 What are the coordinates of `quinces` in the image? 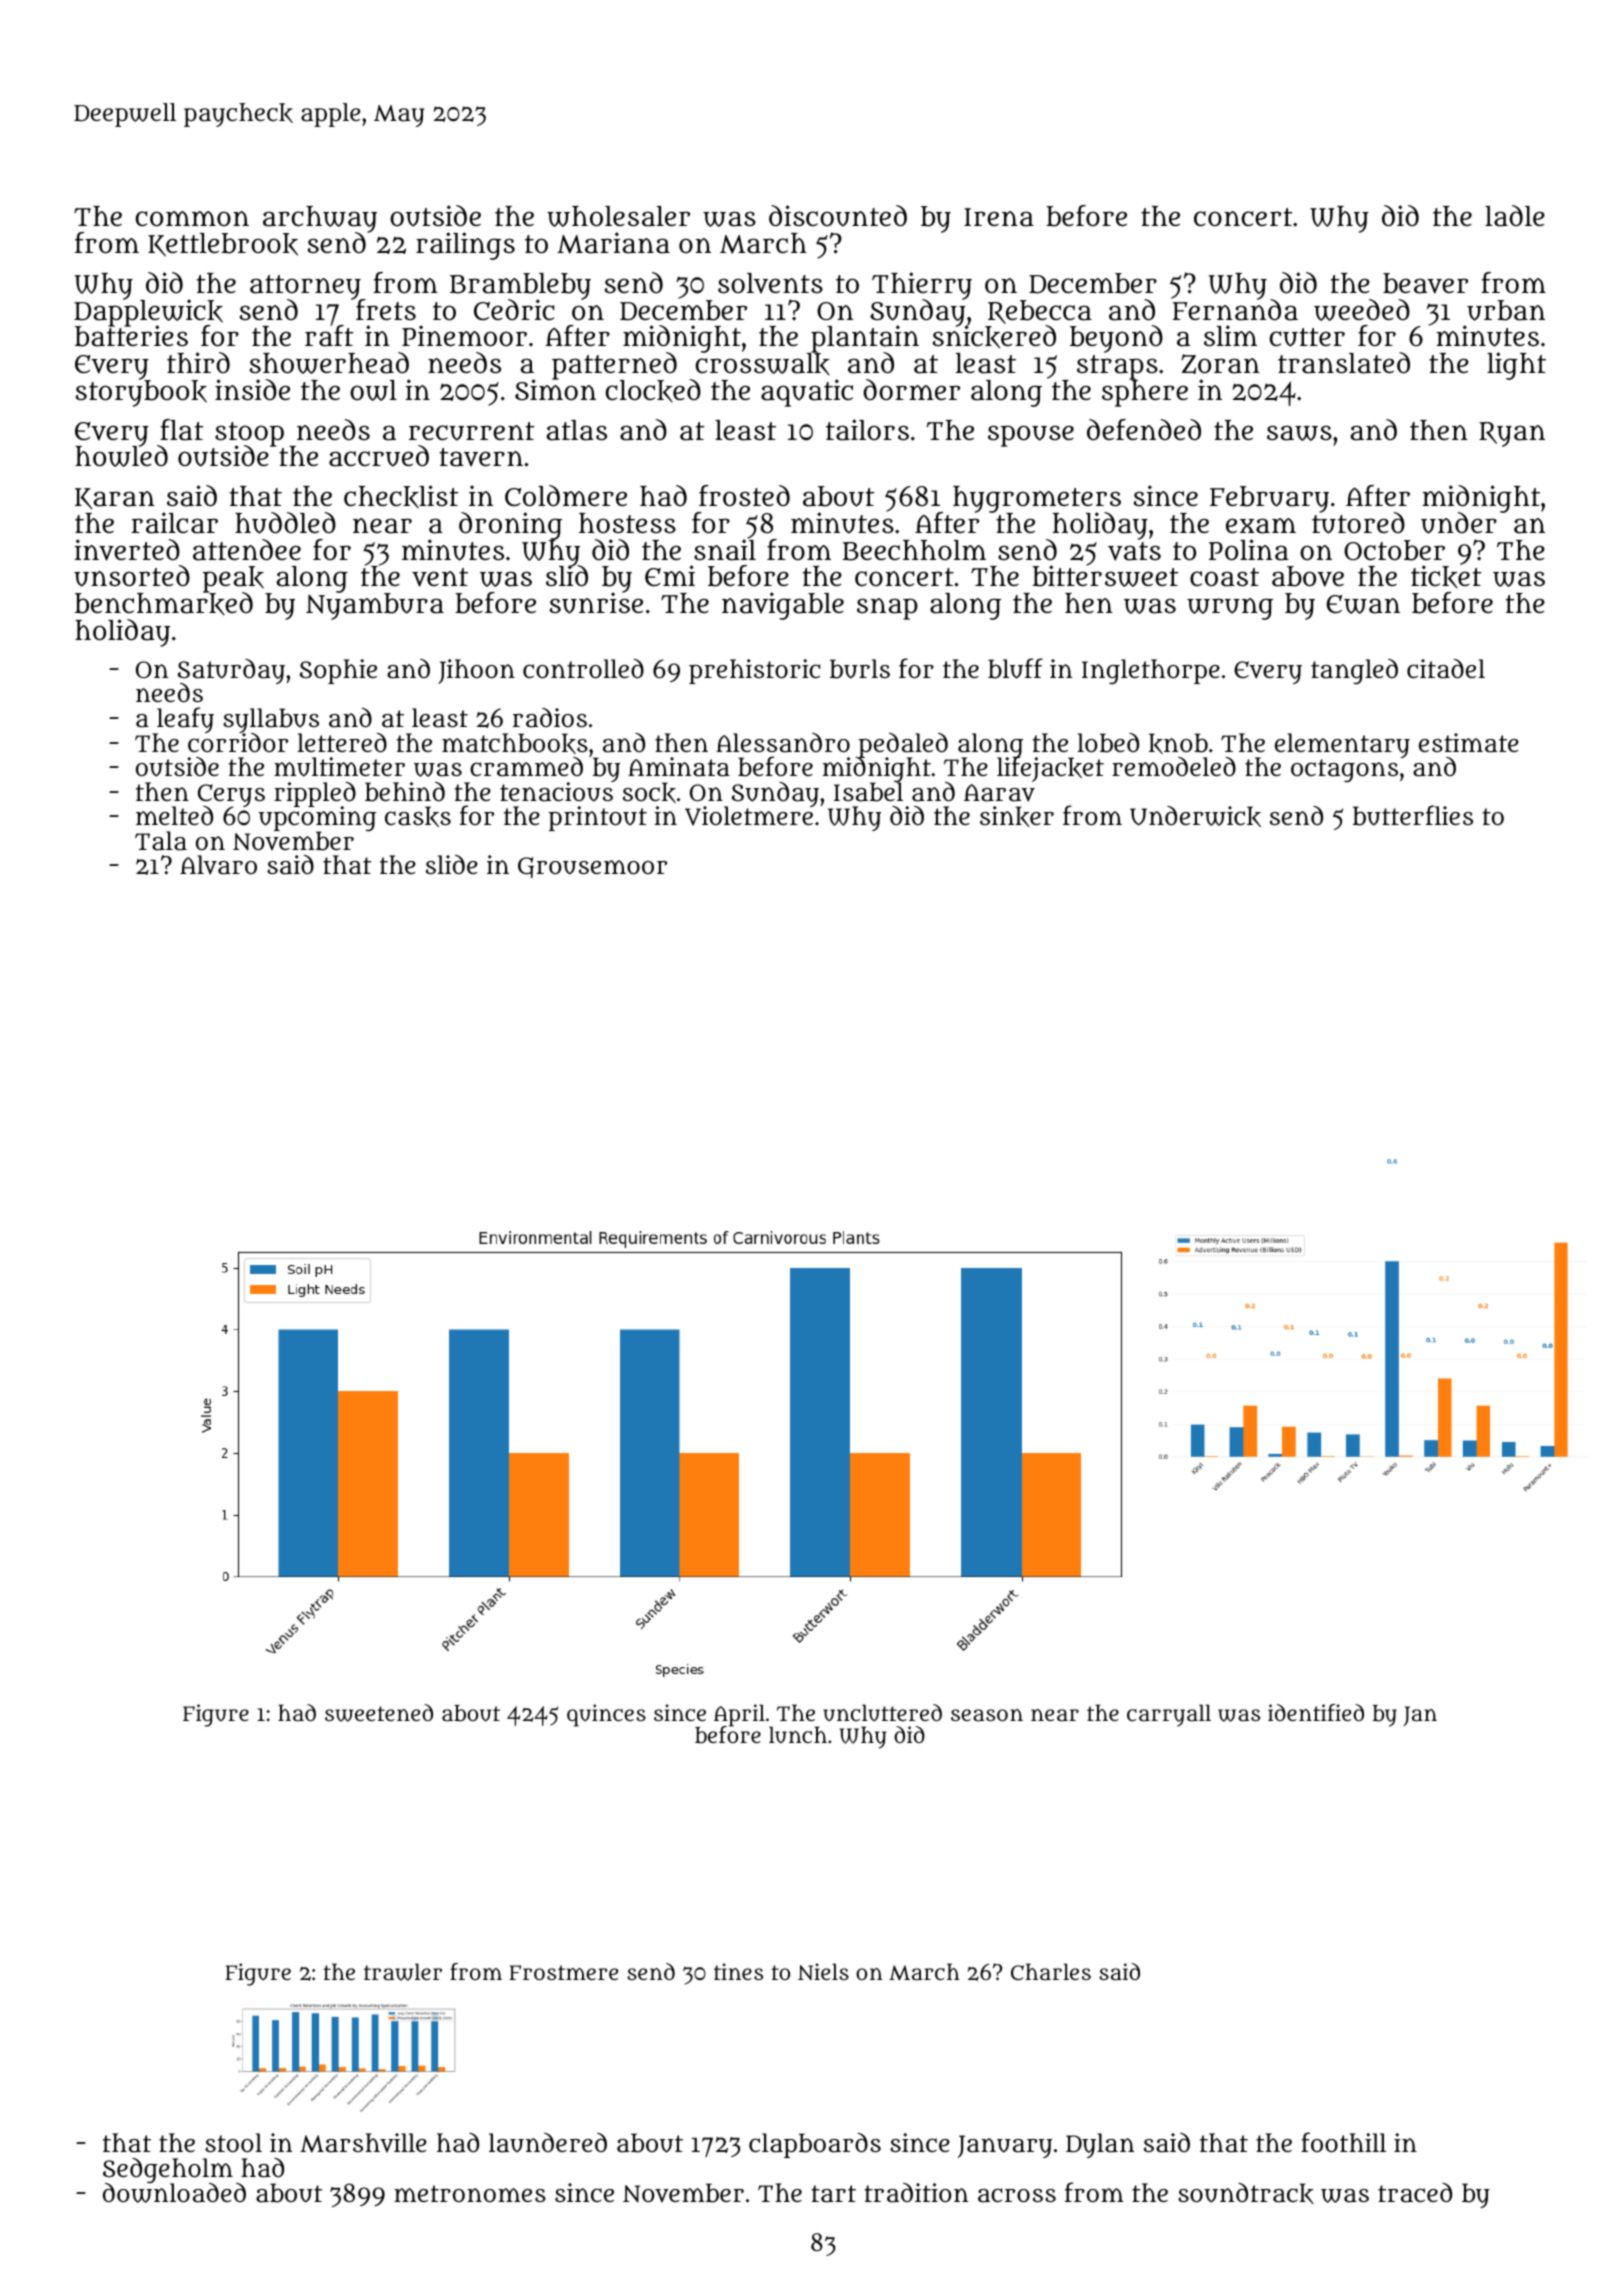 It's located at (606, 1715).
